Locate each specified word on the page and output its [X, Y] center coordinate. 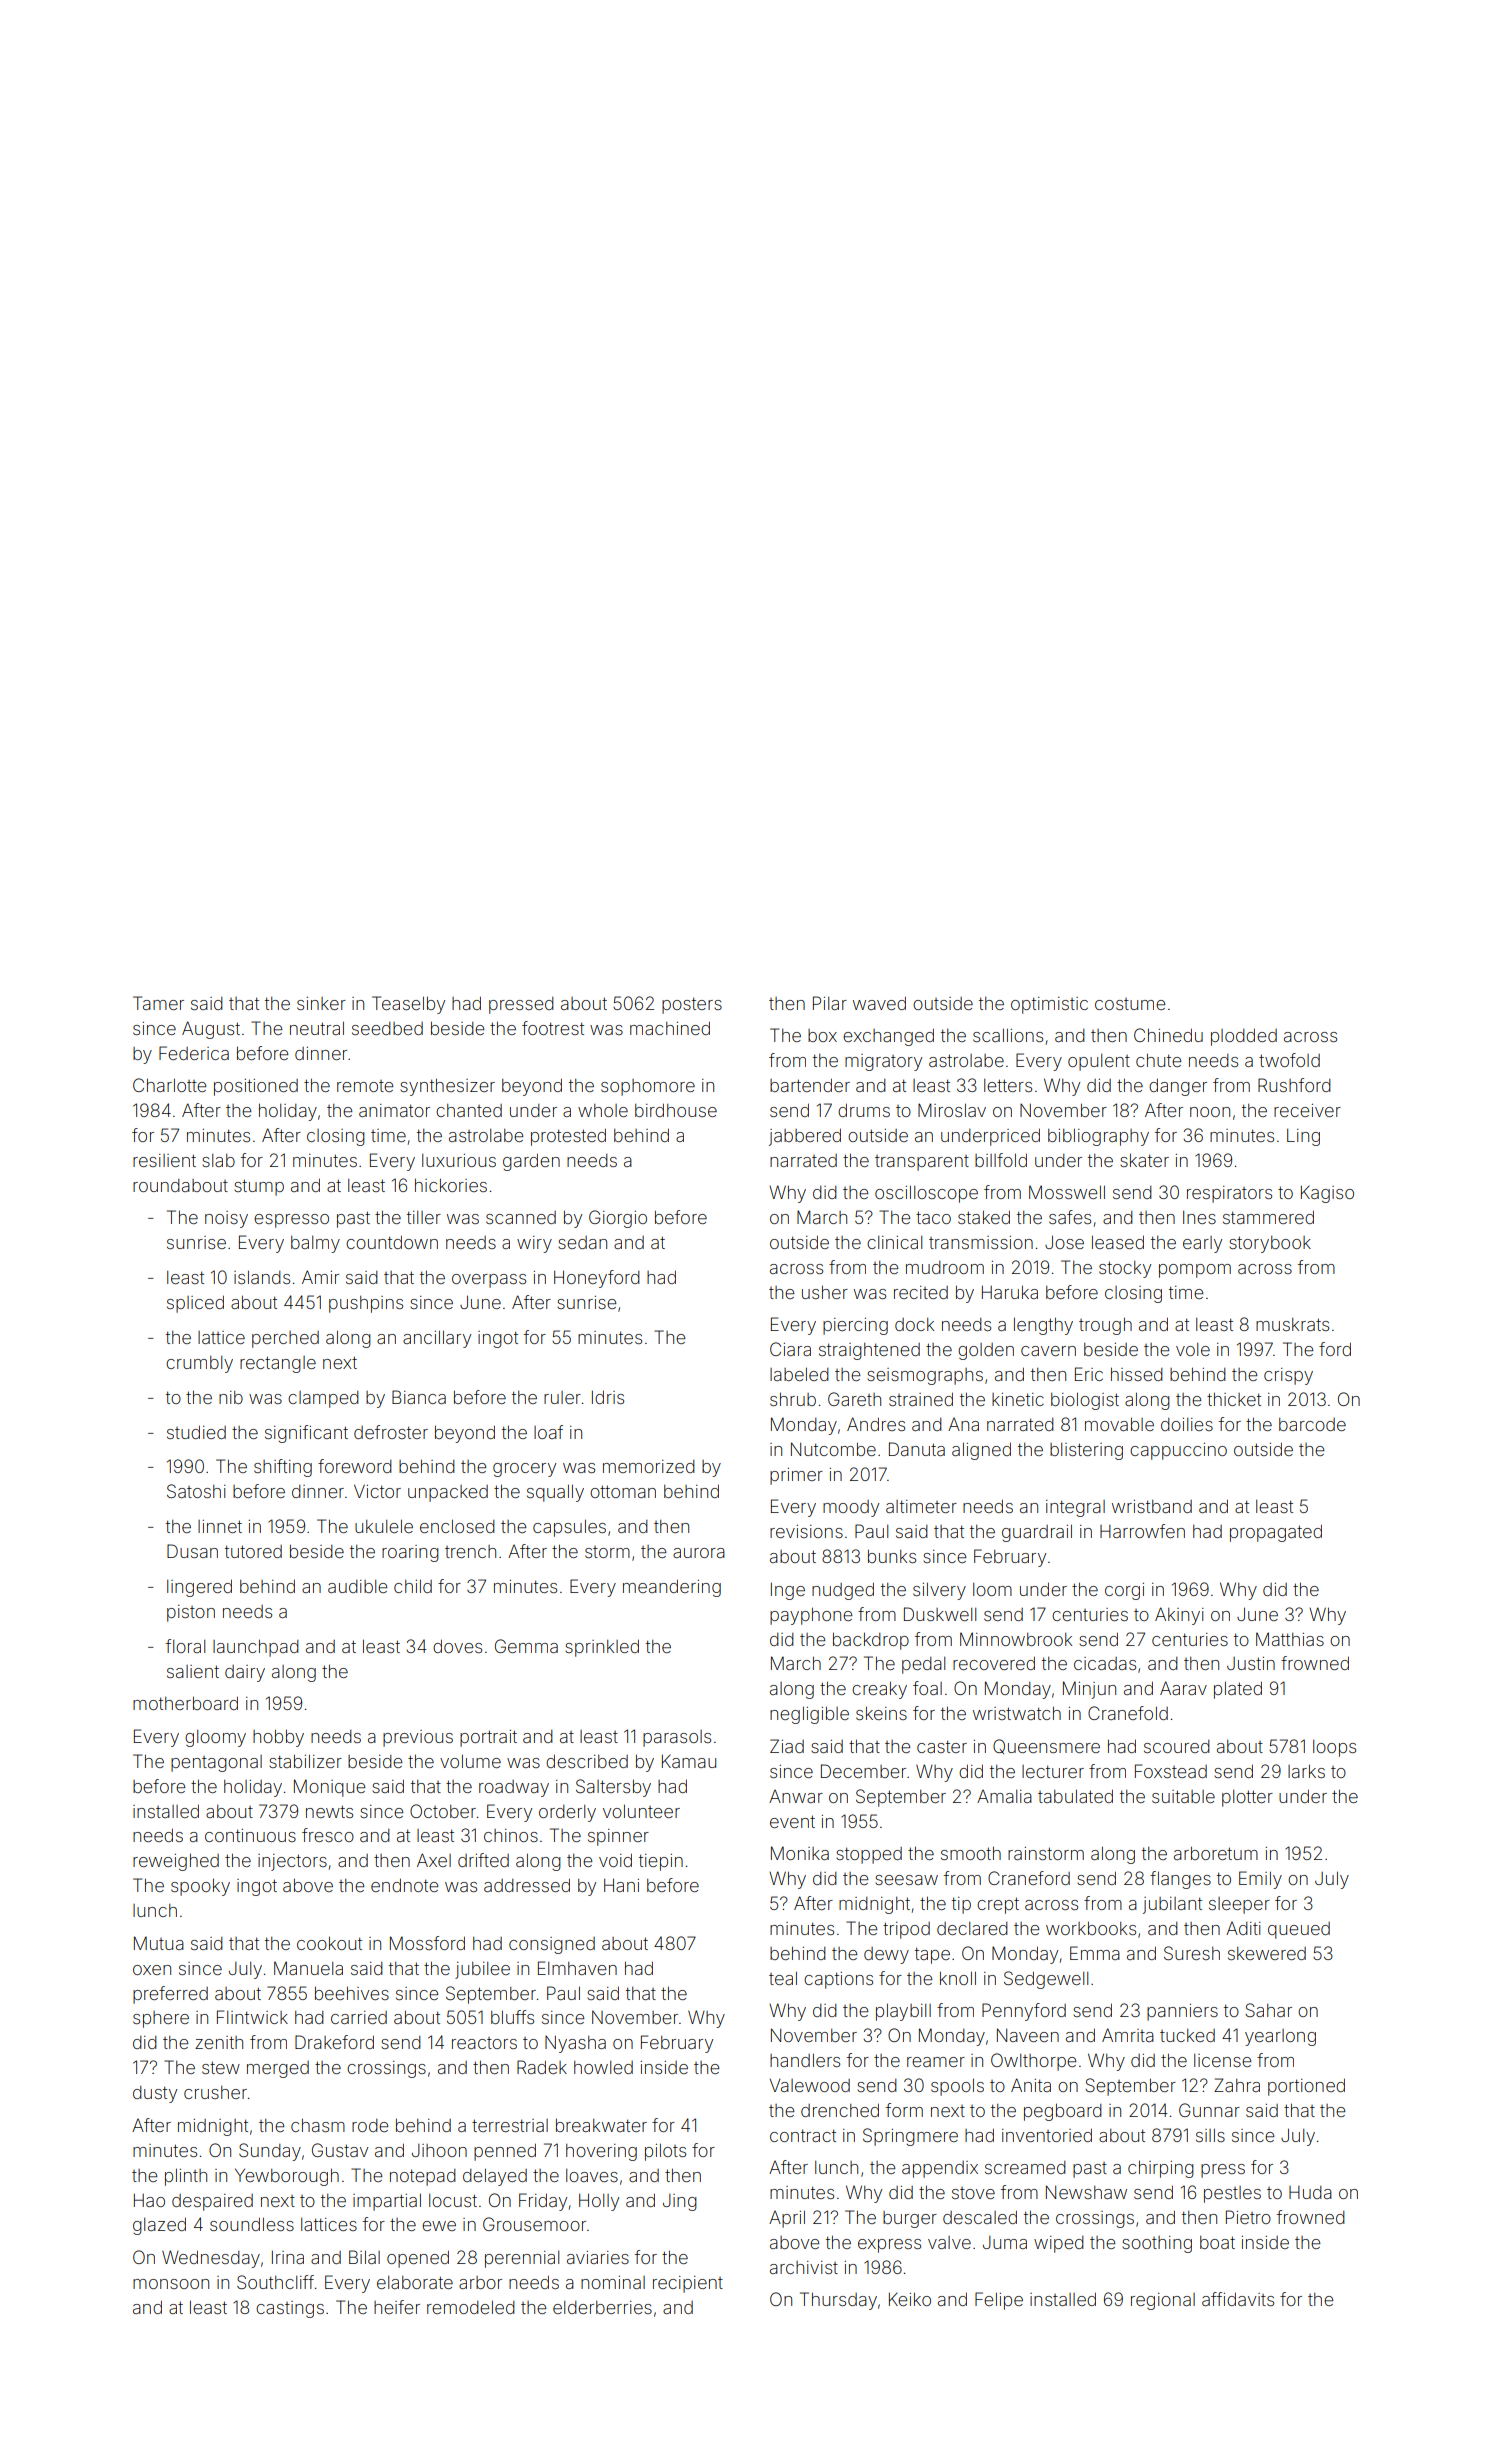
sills [1210, 2135]
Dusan [192, 1551]
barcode [1312, 1424]
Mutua [159, 1943]
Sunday [270, 2152]
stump [259, 1187]
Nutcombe [833, 1449]
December [863, 1771]
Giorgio [618, 1219]
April [787, 2219]
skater [1144, 1160]
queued [1299, 1930]
